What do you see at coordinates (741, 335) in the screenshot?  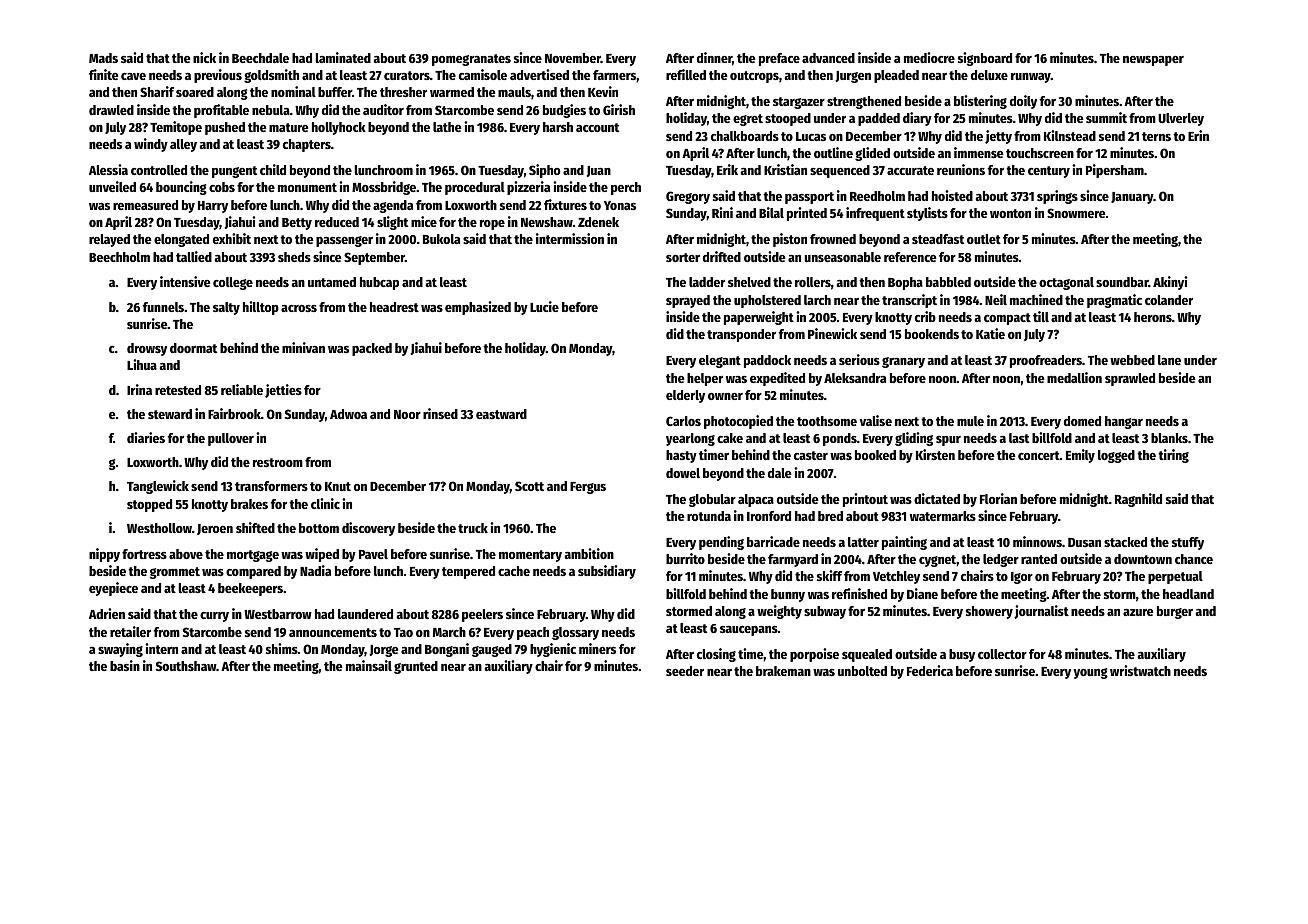 I see `transponder` at bounding box center [741, 335].
